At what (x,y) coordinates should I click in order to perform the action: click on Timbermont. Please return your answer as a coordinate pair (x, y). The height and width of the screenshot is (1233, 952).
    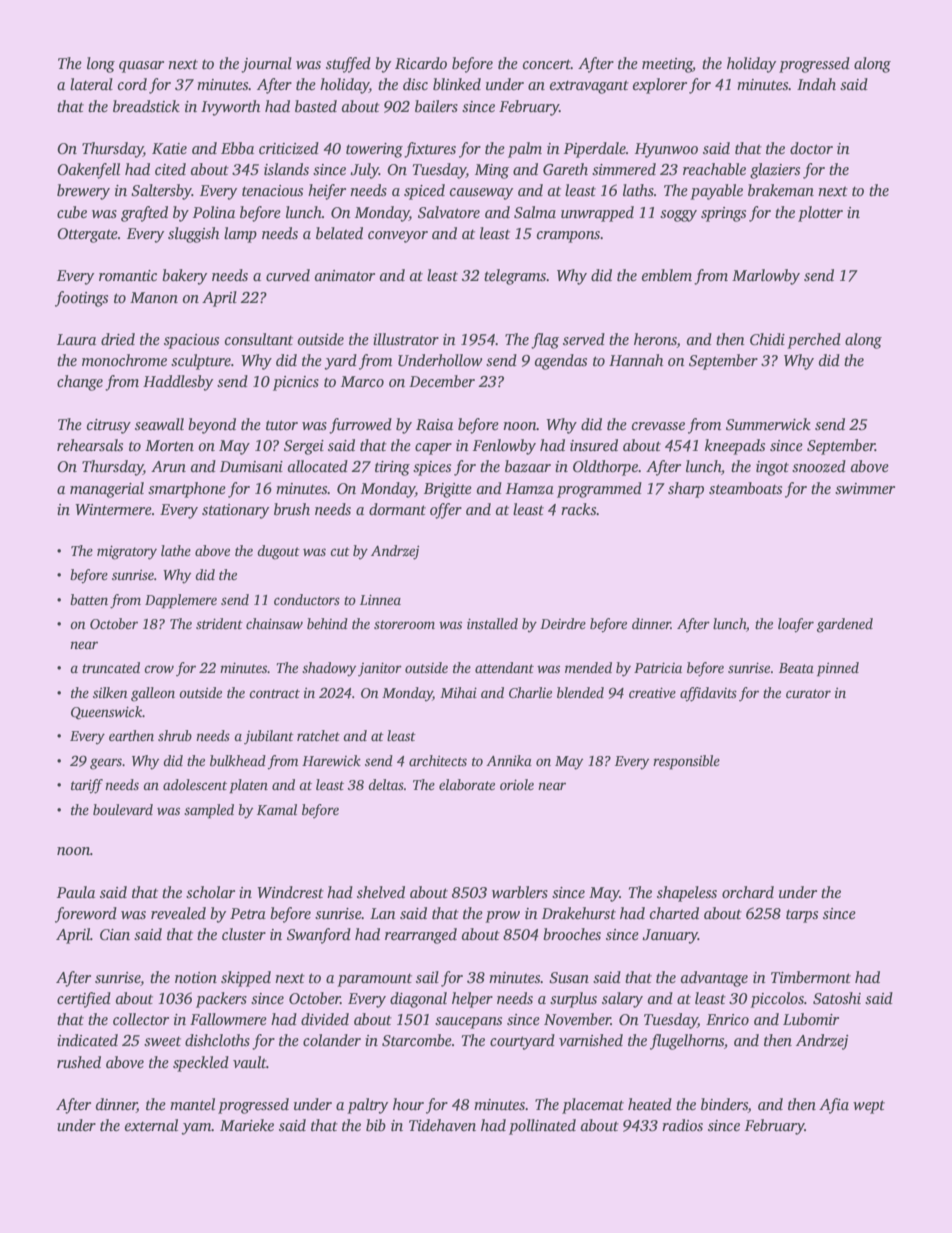
    Looking at the image, I should click on (811, 977).
